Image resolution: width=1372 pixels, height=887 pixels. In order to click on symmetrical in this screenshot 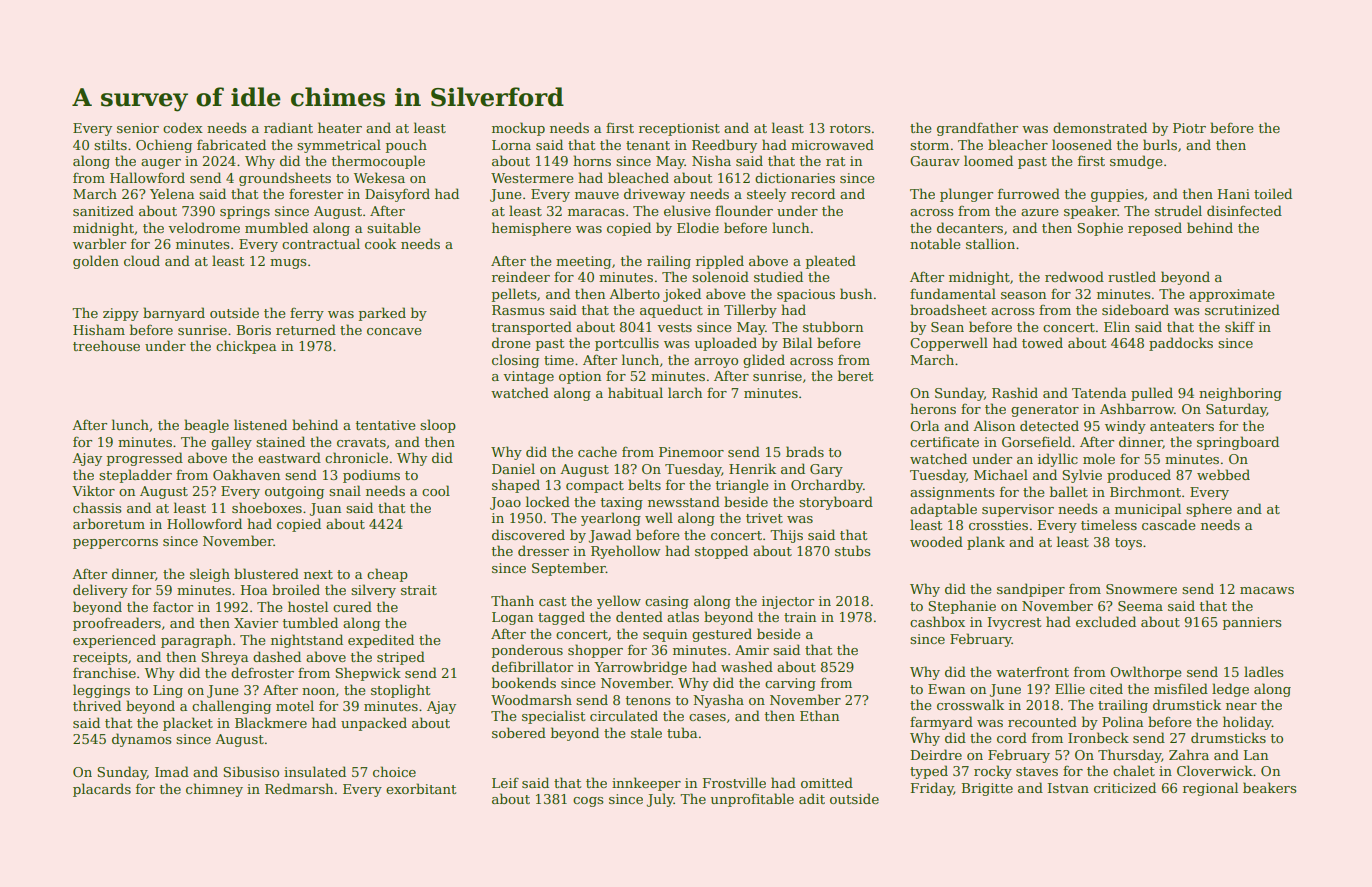, I will do `click(339, 146)`.
